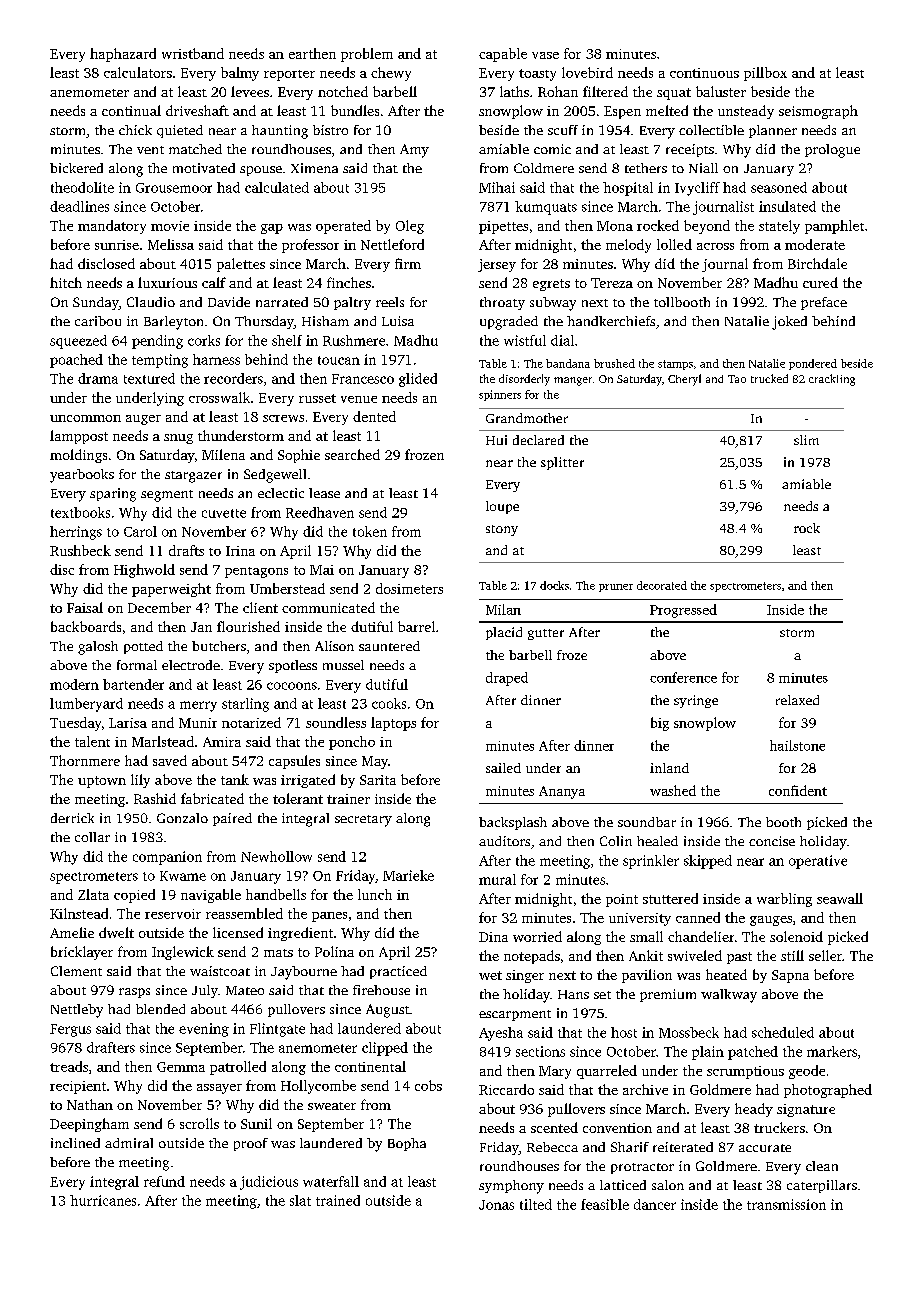 This image has width=924, height=1308. What do you see at coordinates (103, 1200) in the image?
I see `hurricanes` at bounding box center [103, 1200].
